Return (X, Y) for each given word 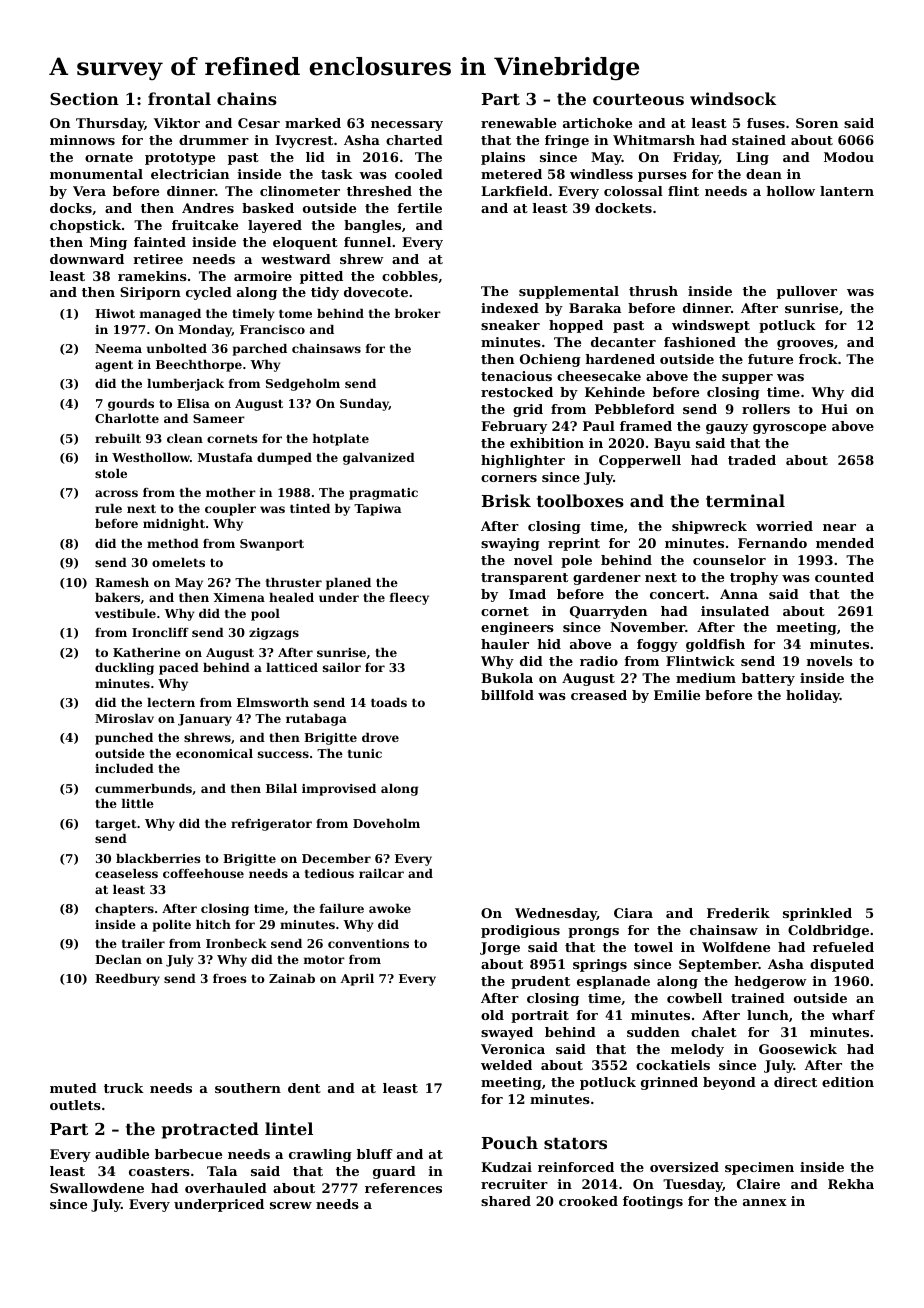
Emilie (677, 695)
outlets (75, 1105)
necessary (407, 126)
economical (214, 753)
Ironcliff (160, 632)
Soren (817, 123)
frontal (179, 98)
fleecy (409, 599)
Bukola (507, 678)
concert (677, 594)
